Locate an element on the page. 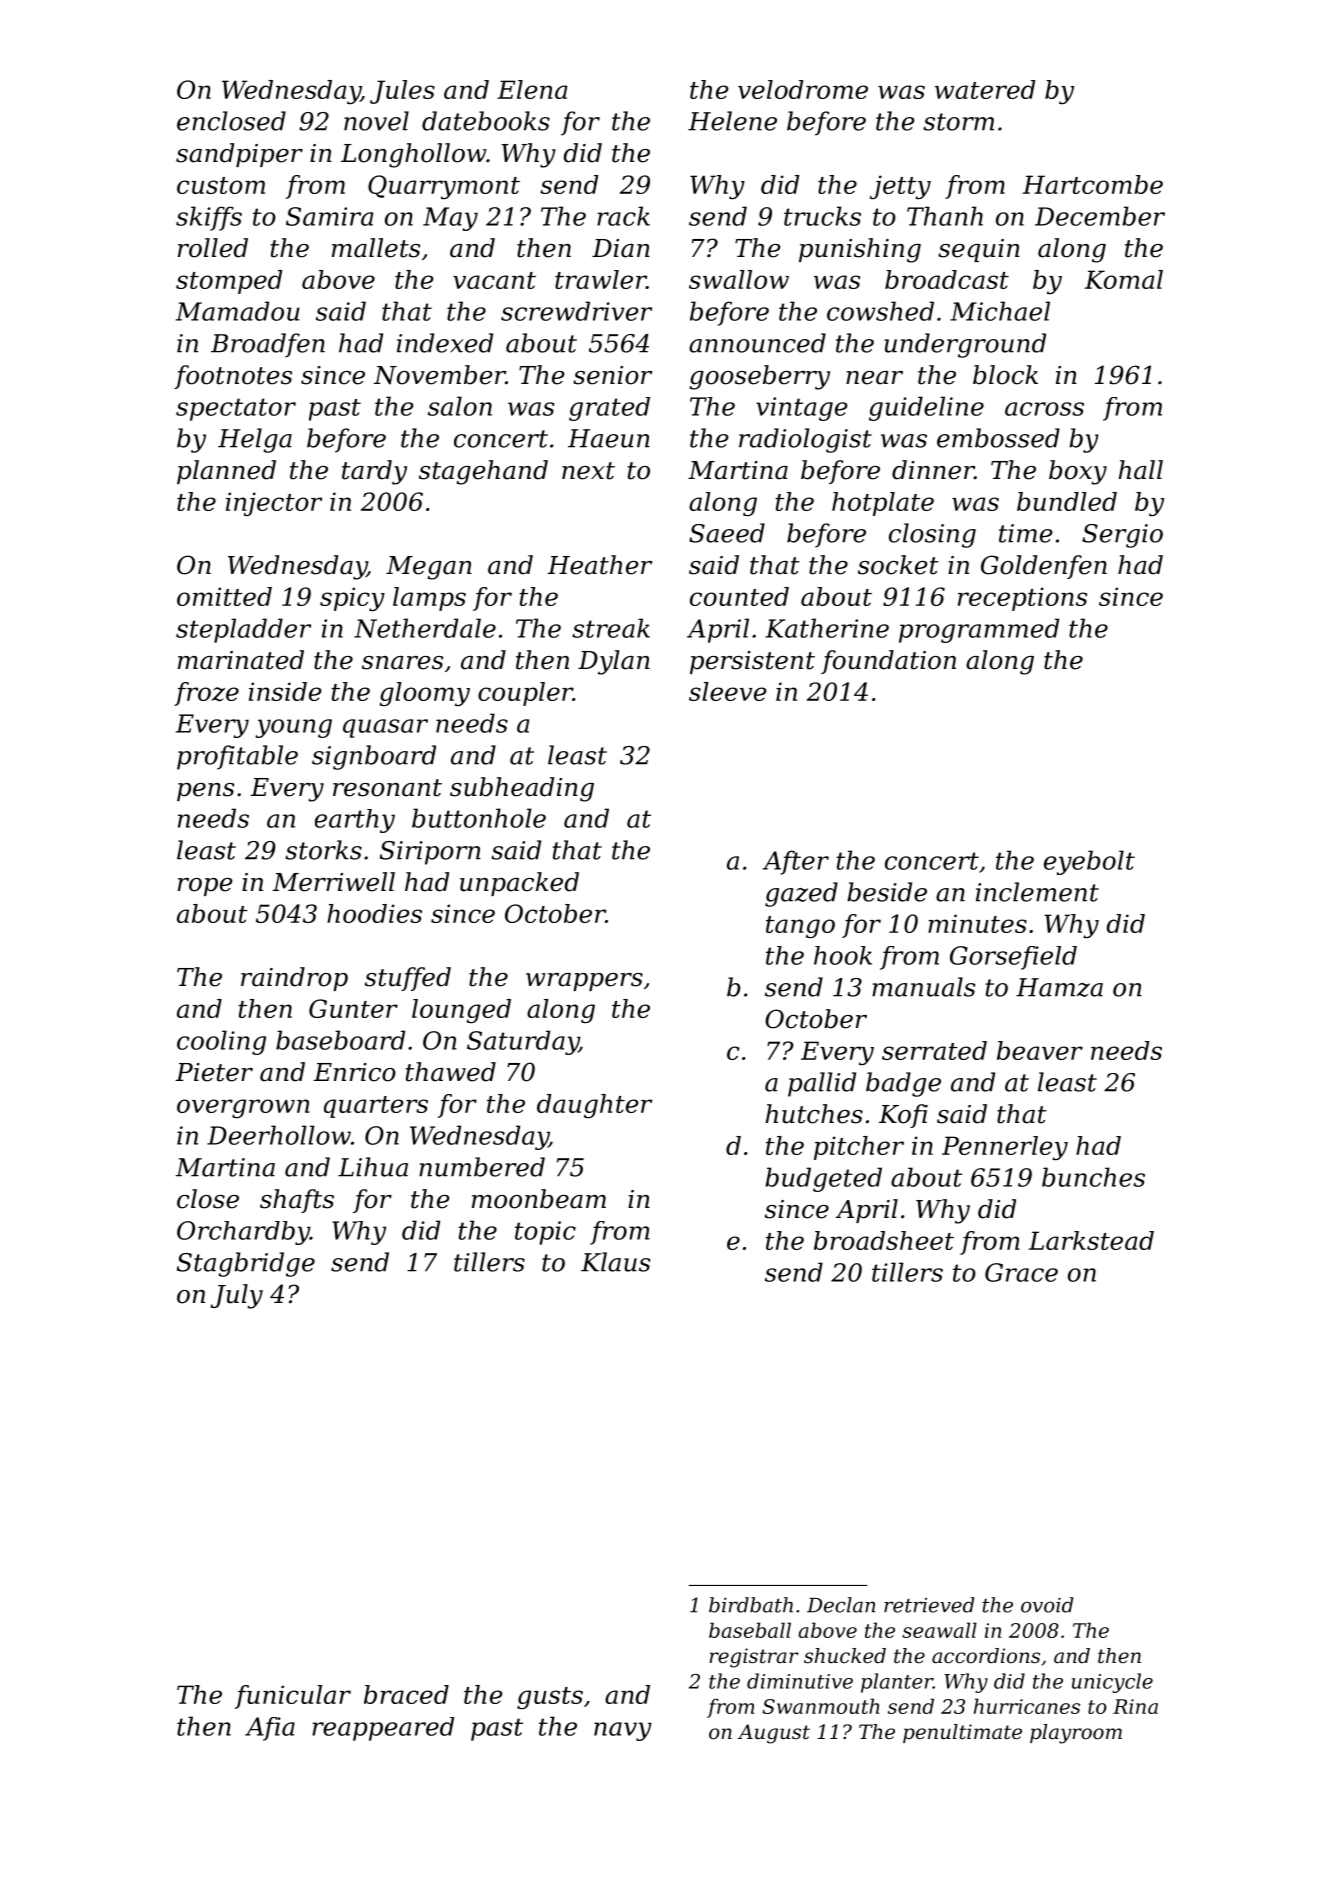 The image size is (1340, 1895). ovoid is located at coordinates (1047, 1605).
